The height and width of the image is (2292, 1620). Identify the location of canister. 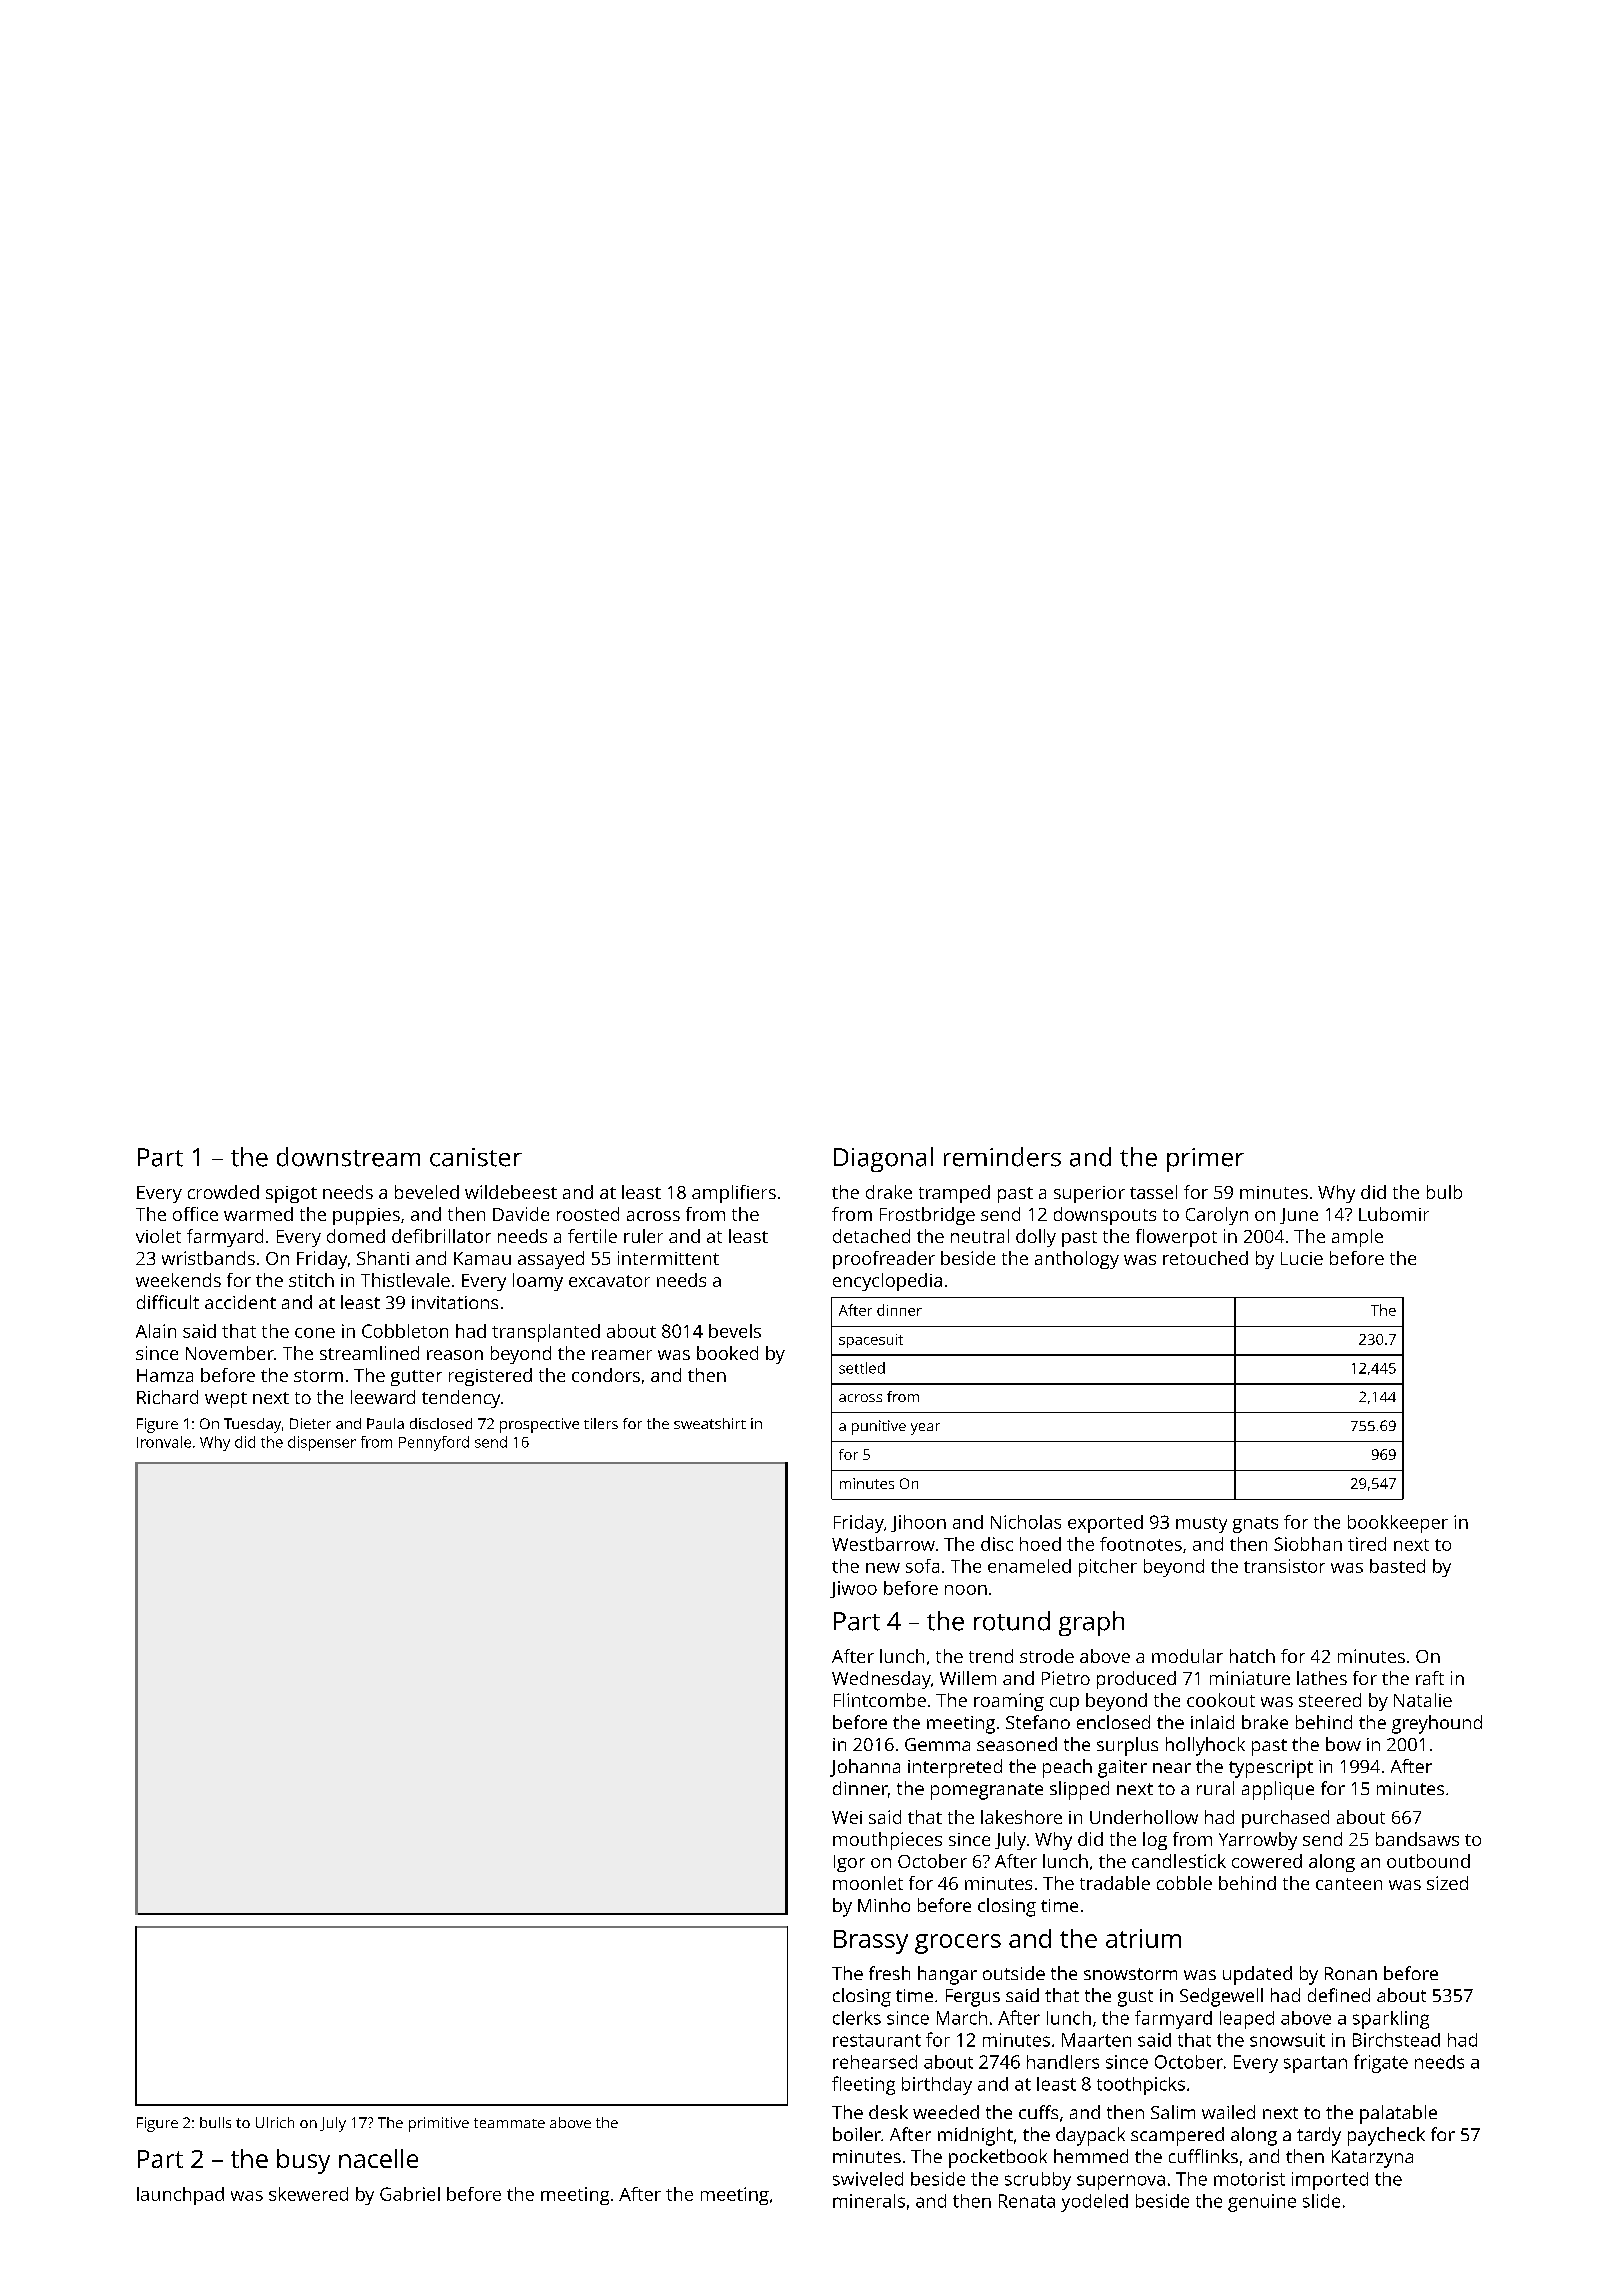
(476, 1157).
